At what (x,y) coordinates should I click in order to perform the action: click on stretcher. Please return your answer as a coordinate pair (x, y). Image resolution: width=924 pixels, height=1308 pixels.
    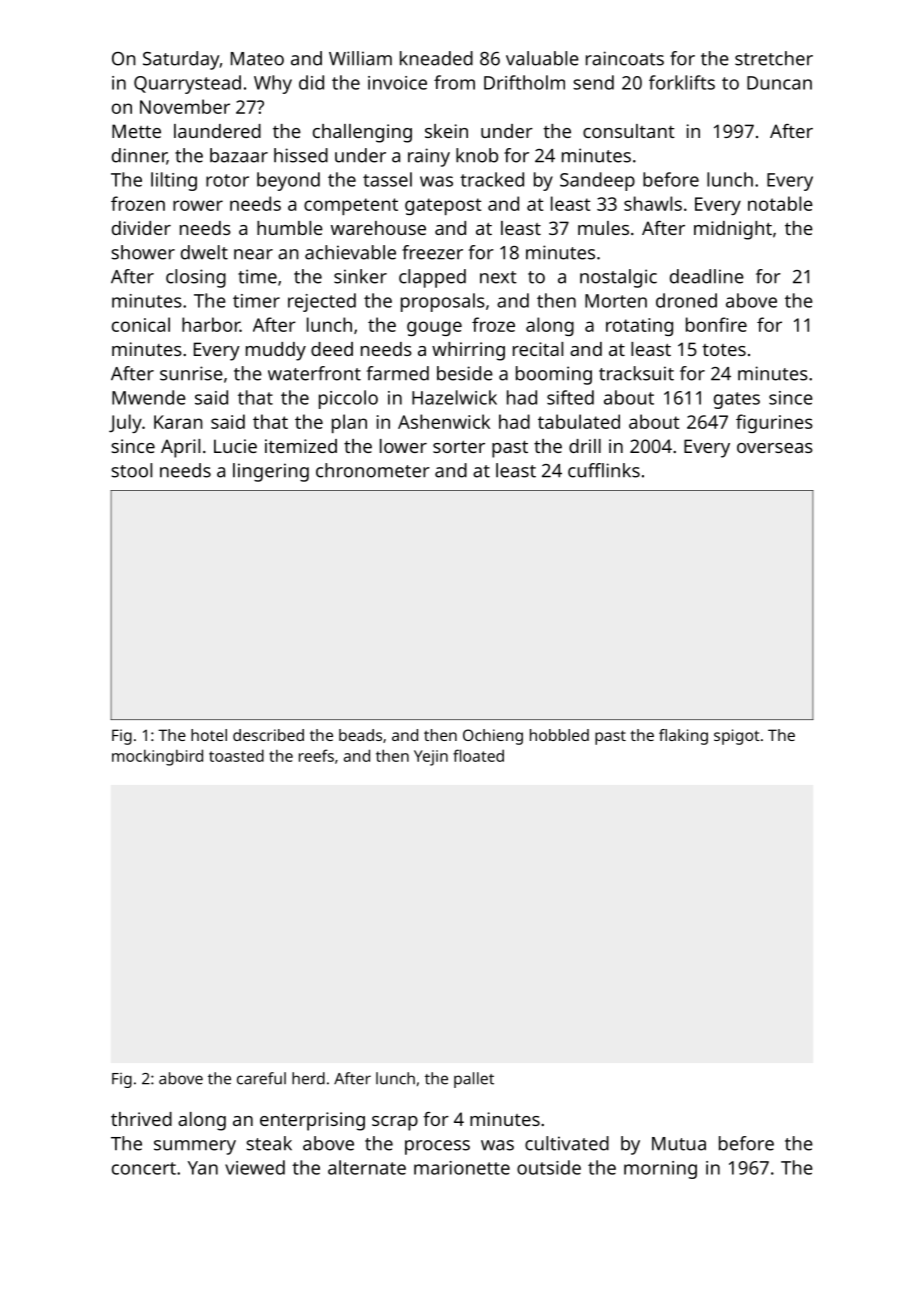
    Looking at the image, I should click on (774, 58).
